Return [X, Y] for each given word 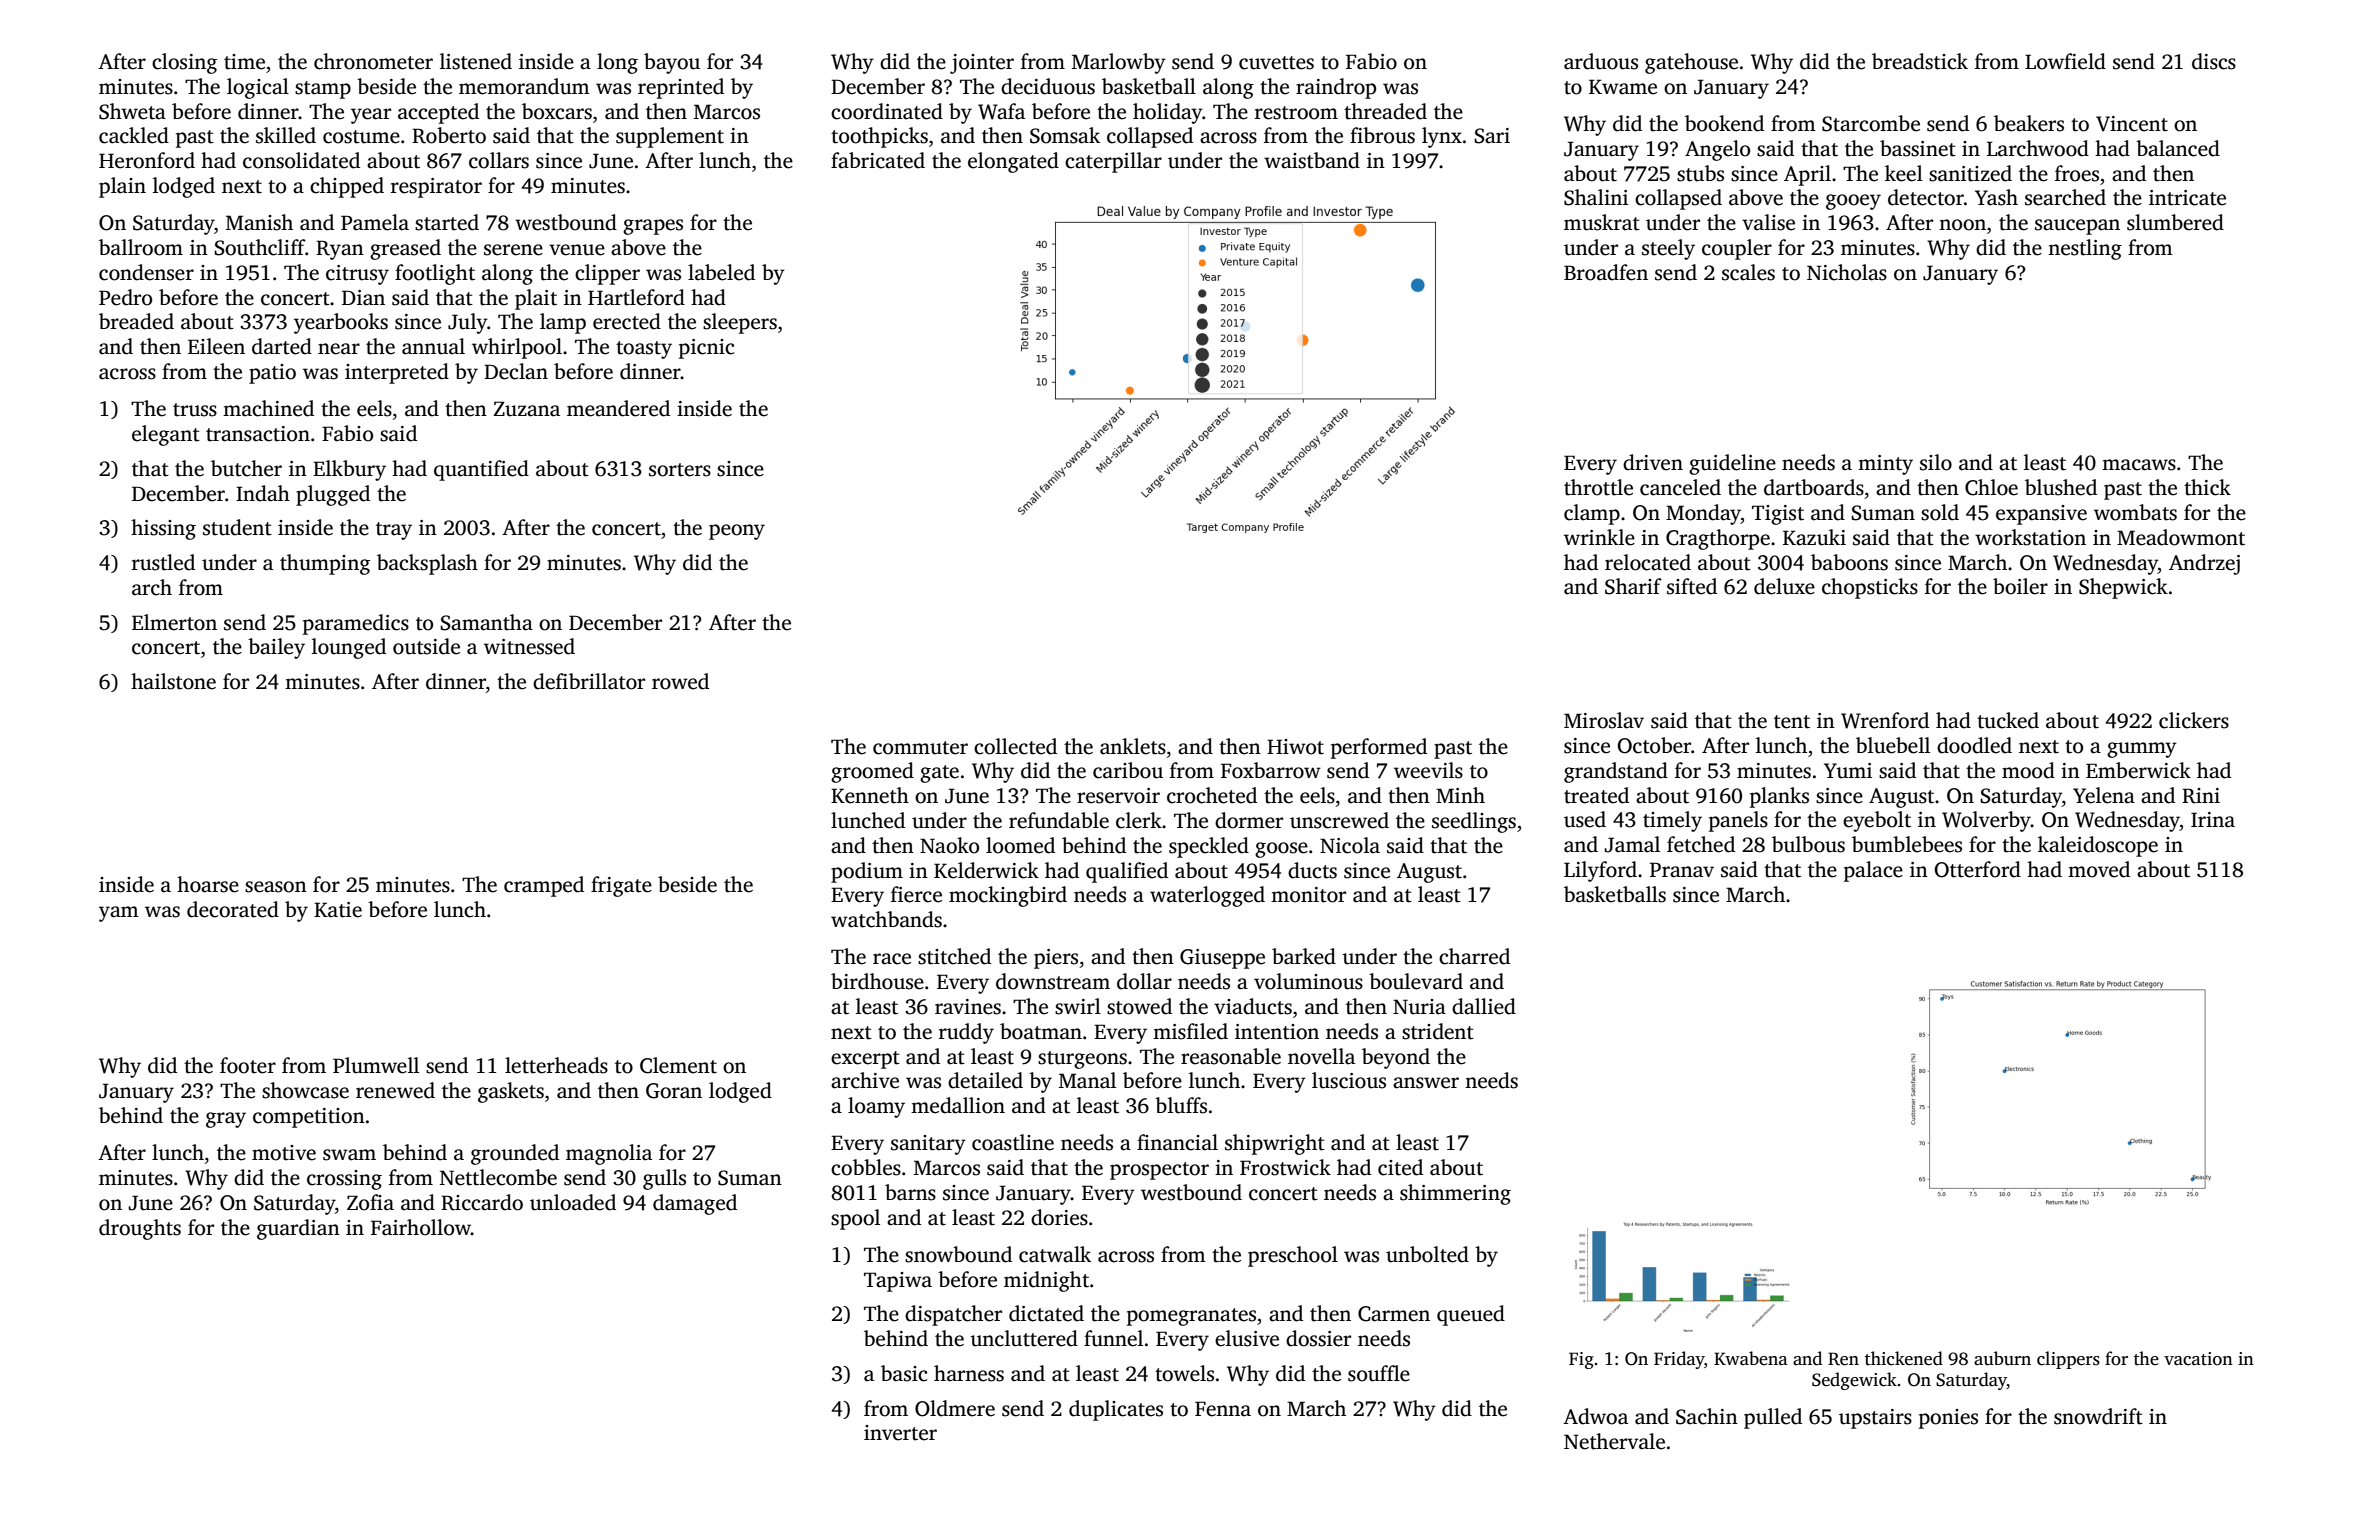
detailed [985, 1080]
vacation [2198, 1359]
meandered [618, 408]
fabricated [878, 160]
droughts [140, 1229]
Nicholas [1847, 272]
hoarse [208, 884]
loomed [1020, 845]
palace [1873, 871]
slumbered [2175, 222]
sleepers [740, 323]
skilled [286, 135]
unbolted [1427, 1254]
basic [904, 1373]
